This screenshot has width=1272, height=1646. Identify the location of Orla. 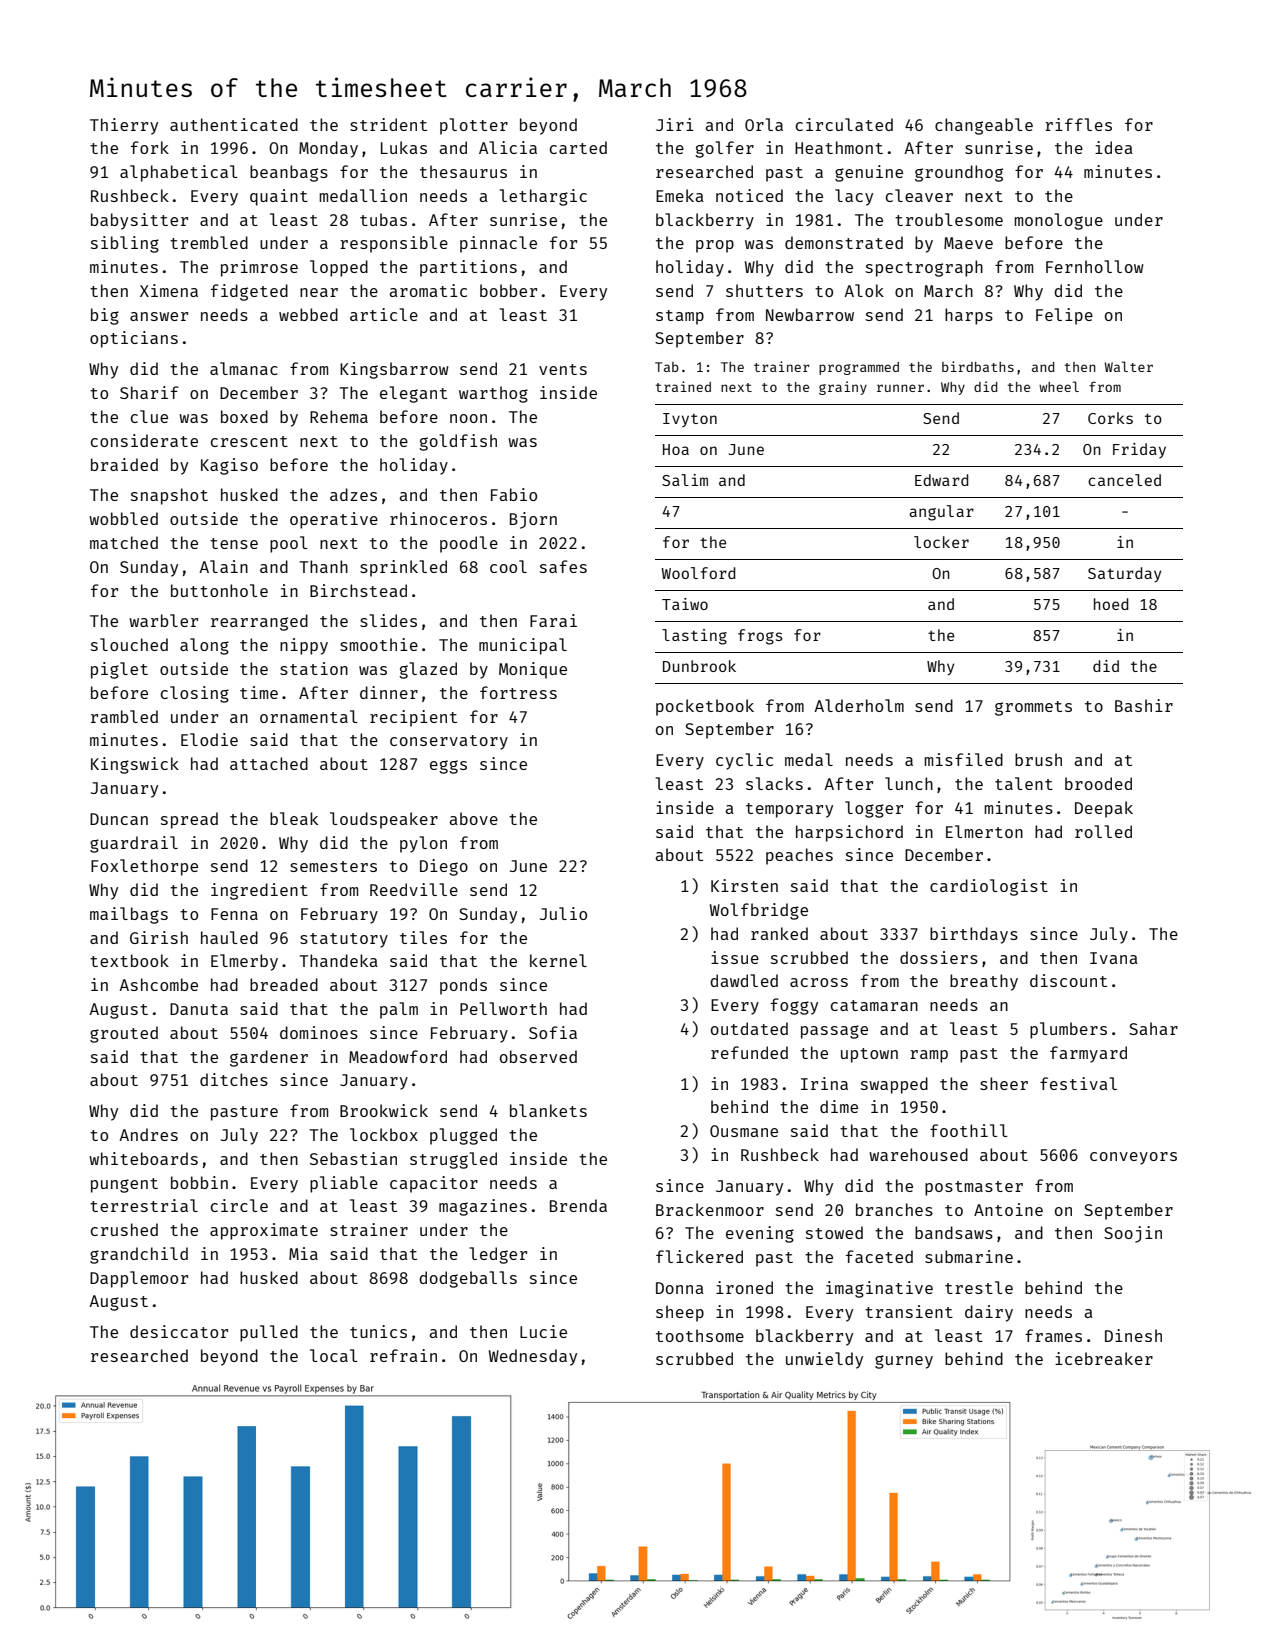
(764, 124).
